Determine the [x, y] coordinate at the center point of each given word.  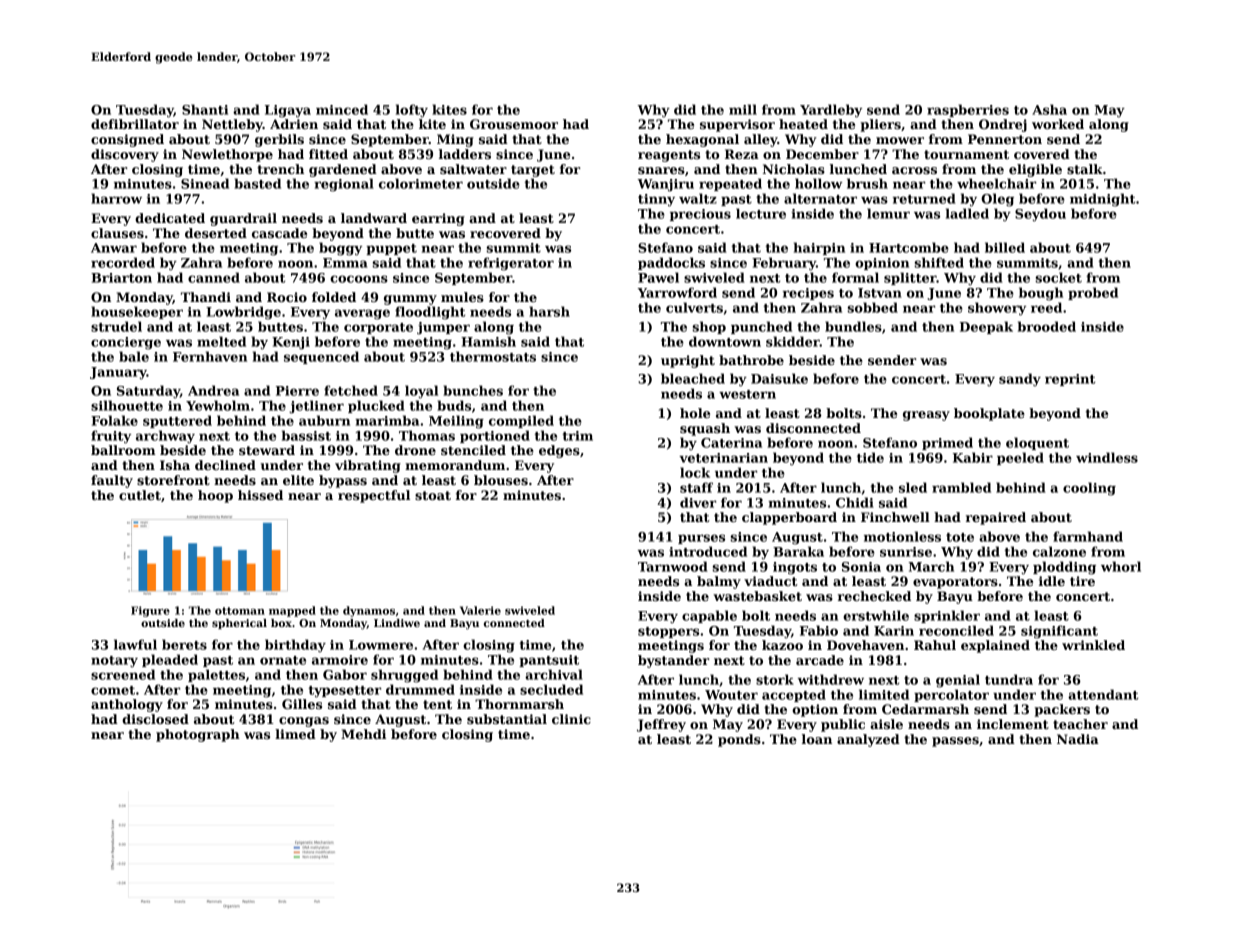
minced [342, 109]
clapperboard [789, 518]
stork [775, 679]
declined [225, 465]
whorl [1121, 566]
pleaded [170, 660]
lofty [412, 111]
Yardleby [831, 111]
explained [995, 646]
